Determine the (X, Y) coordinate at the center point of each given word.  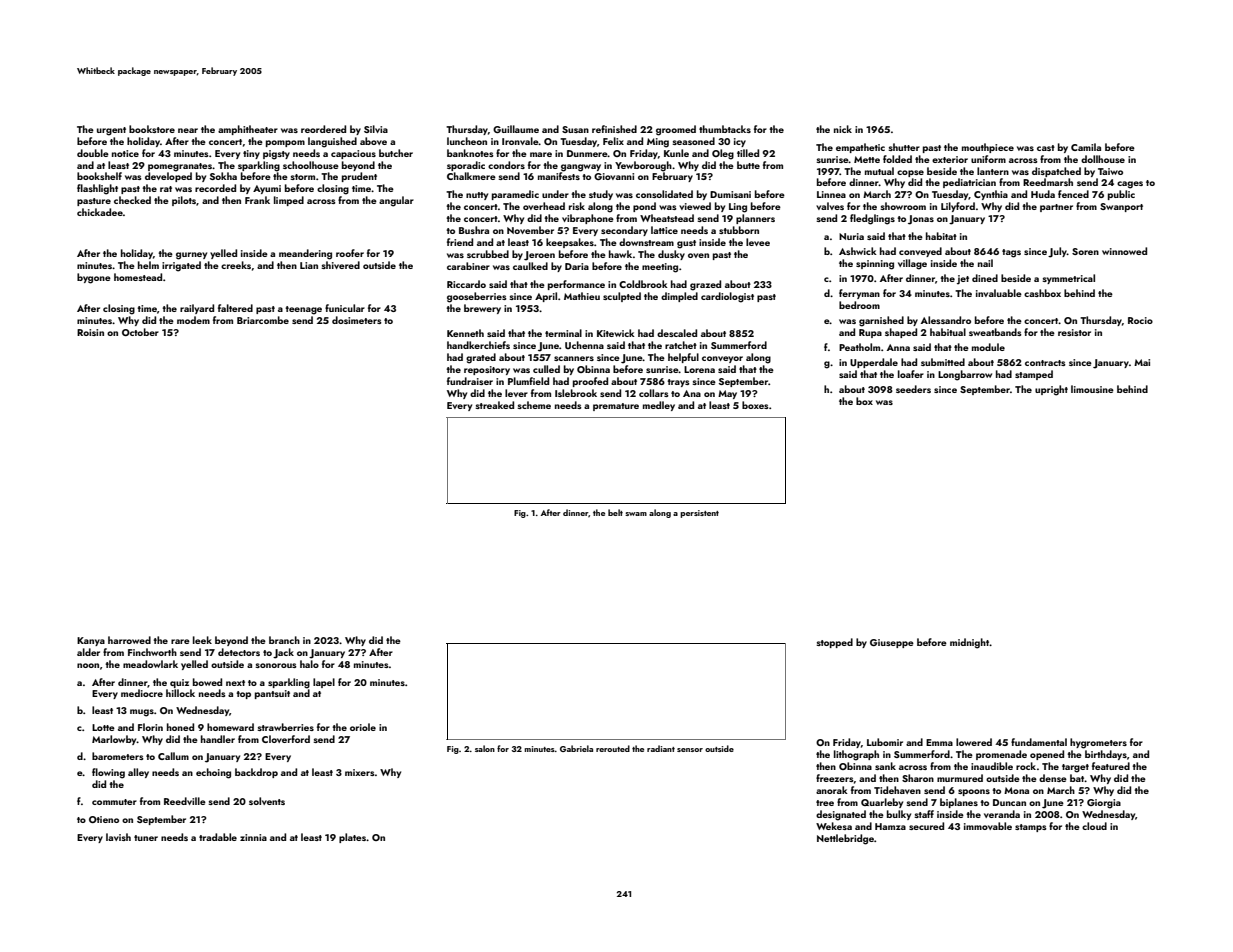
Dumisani (730, 194)
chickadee (100, 212)
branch (284, 640)
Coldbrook (643, 284)
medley (659, 406)
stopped (834, 643)
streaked (494, 405)
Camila (1086, 147)
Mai (1142, 362)
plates (352, 838)
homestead (138, 277)
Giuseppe (892, 643)
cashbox (1042, 293)
